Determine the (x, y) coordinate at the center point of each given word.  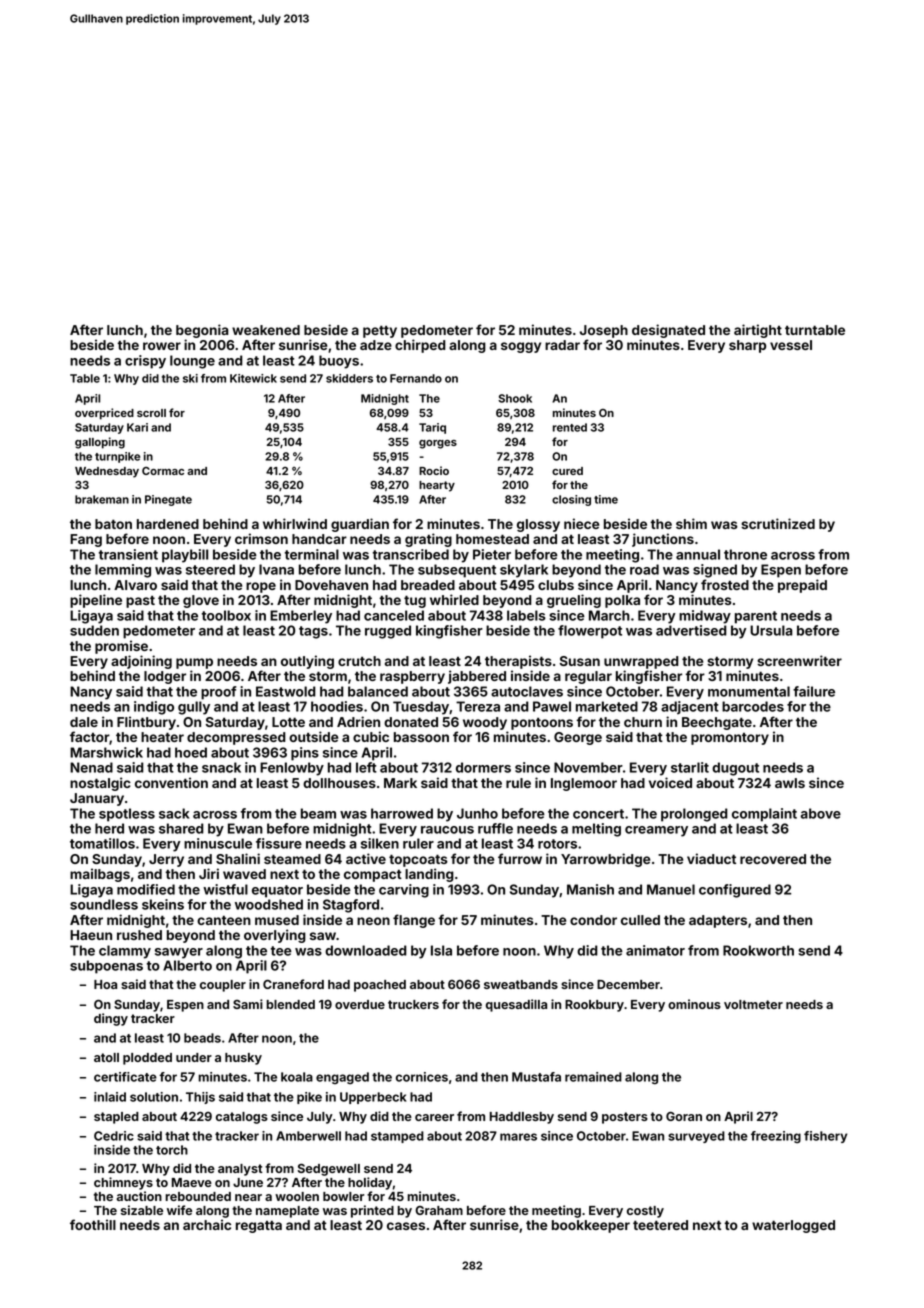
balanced (378, 691)
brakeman (102, 499)
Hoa (105, 984)
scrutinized (778, 523)
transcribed (411, 554)
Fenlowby (292, 769)
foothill (93, 1224)
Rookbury (594, 1006)
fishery (826, 1137)
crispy (145, 362)
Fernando (416, 378)
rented (570, 427)
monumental (749, 691)
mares (518, 1137)
